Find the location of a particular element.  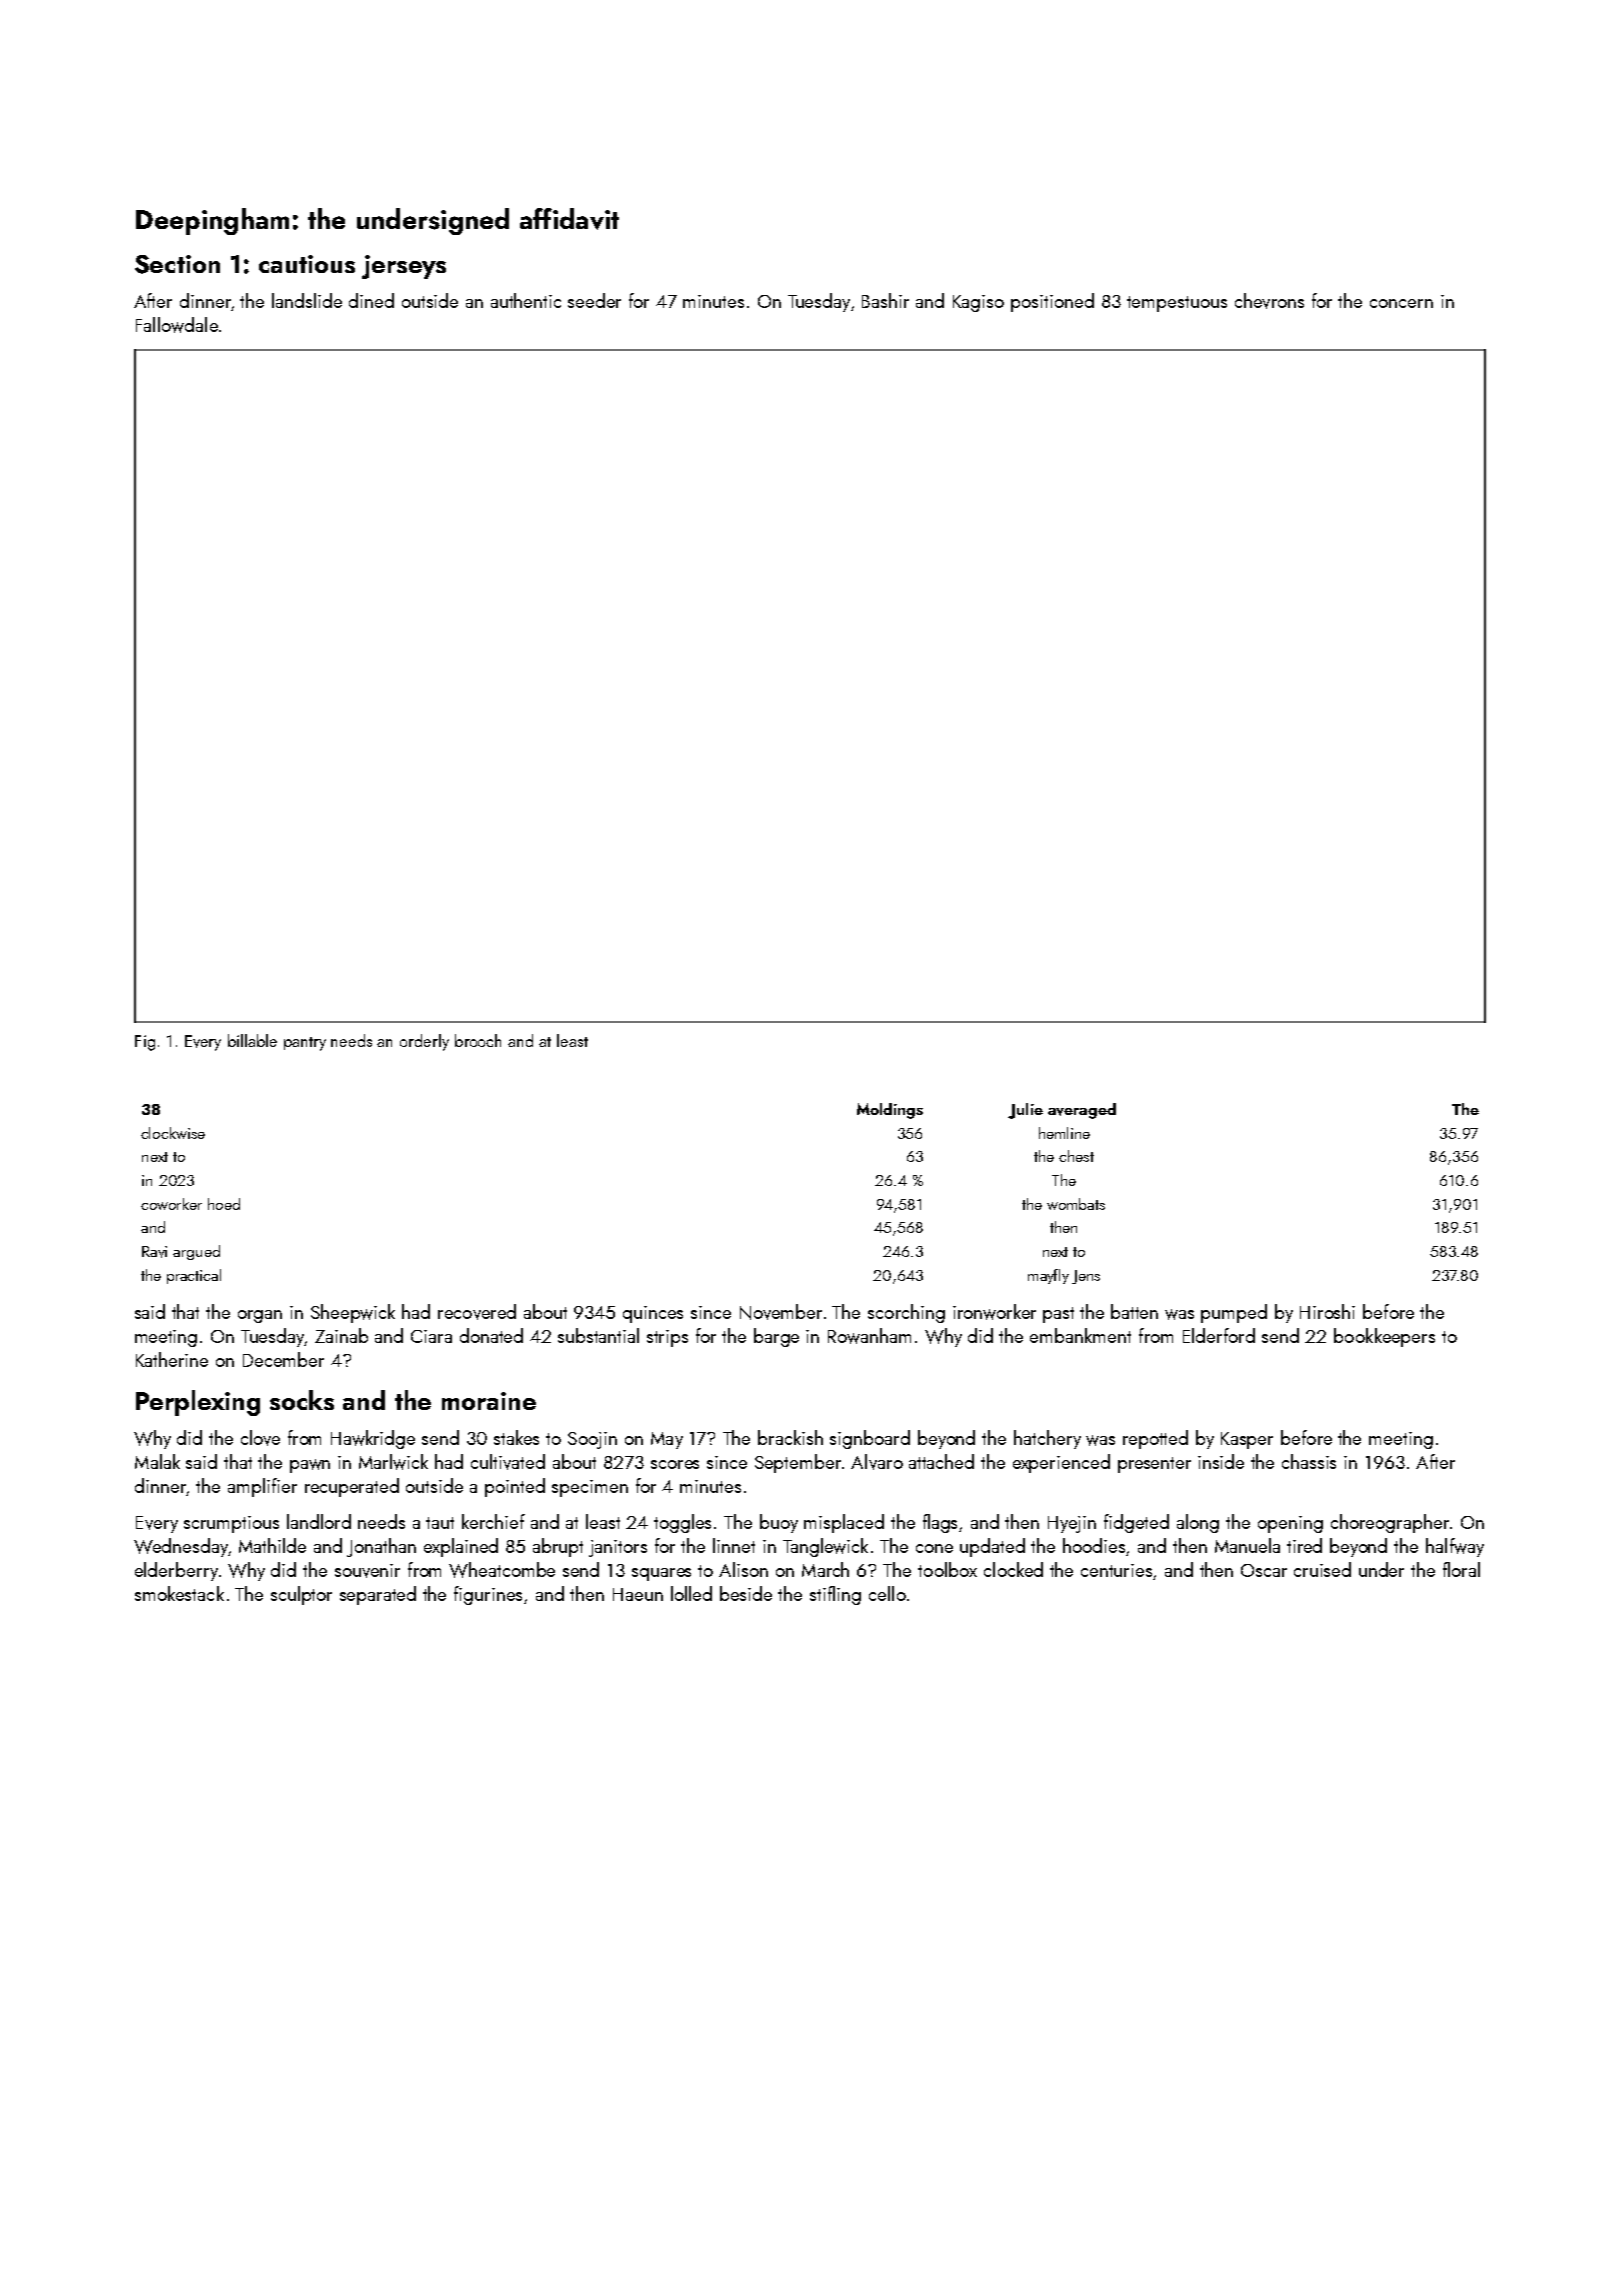

clockwise is located at coordinates (173, 1133).
